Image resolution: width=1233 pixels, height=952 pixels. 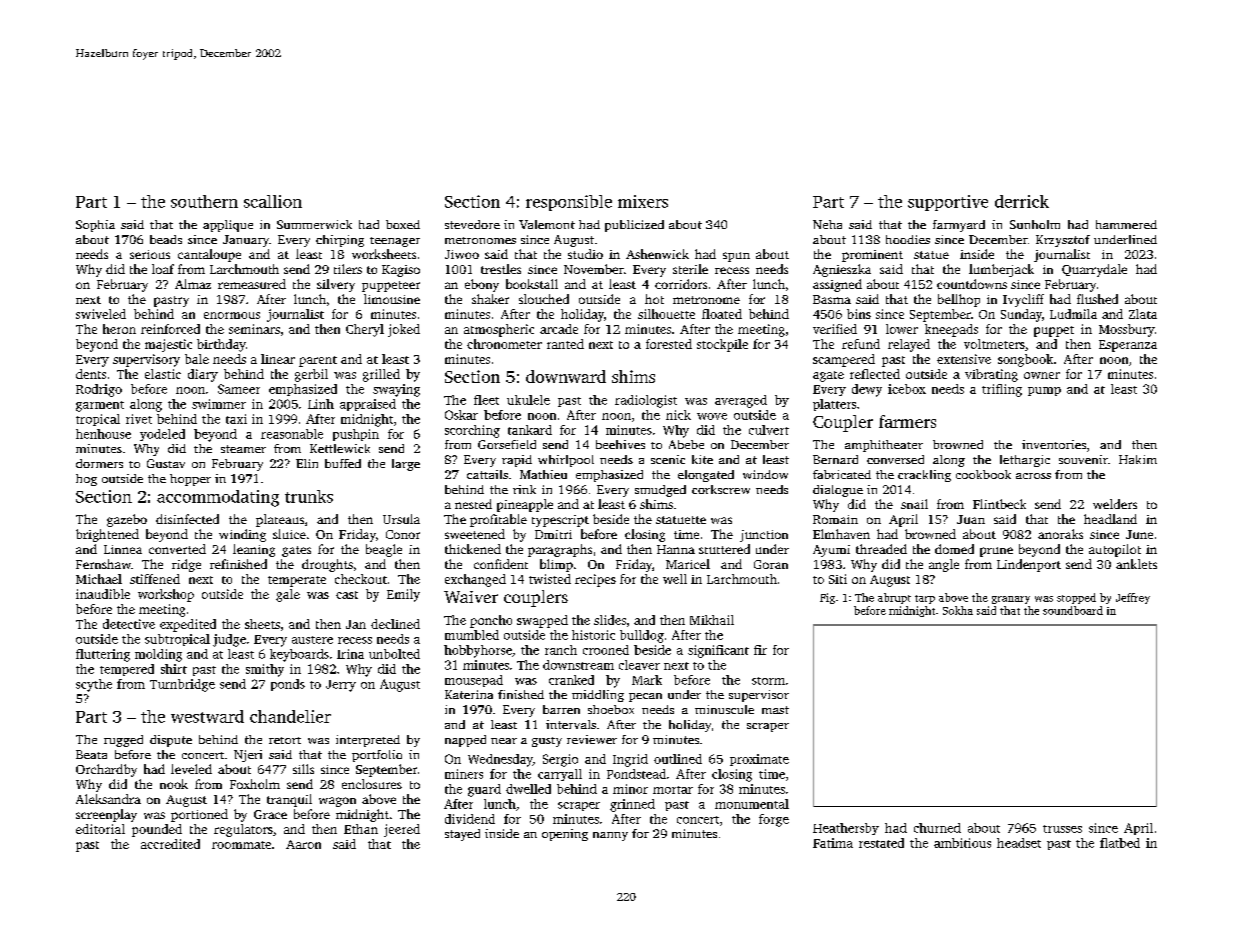 What do you see at coordinates (642, 636) in the document?
I see `bulldog` at bounding box center [642, 636].
